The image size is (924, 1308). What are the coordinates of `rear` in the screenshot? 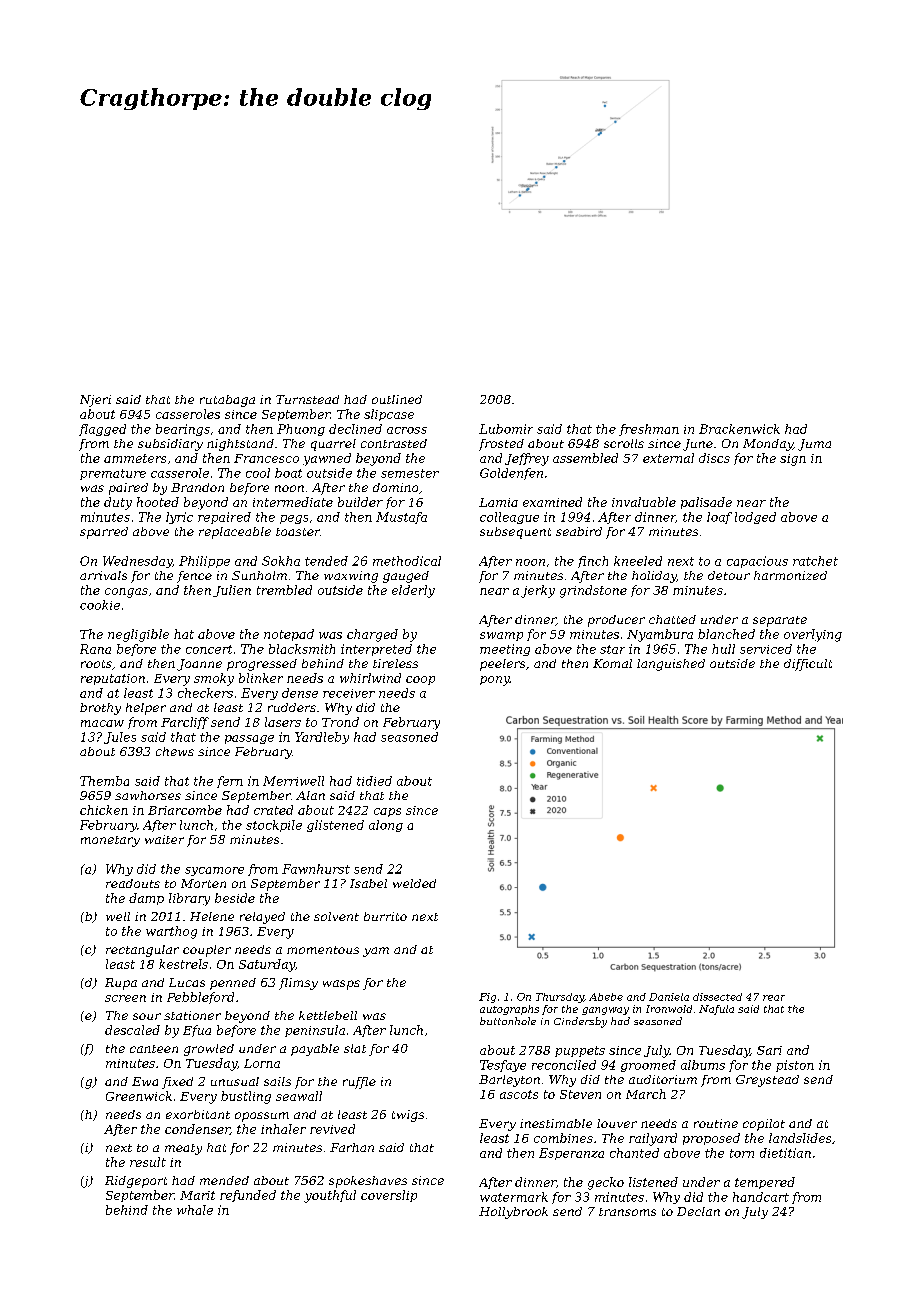 It's located at (774, 998).
